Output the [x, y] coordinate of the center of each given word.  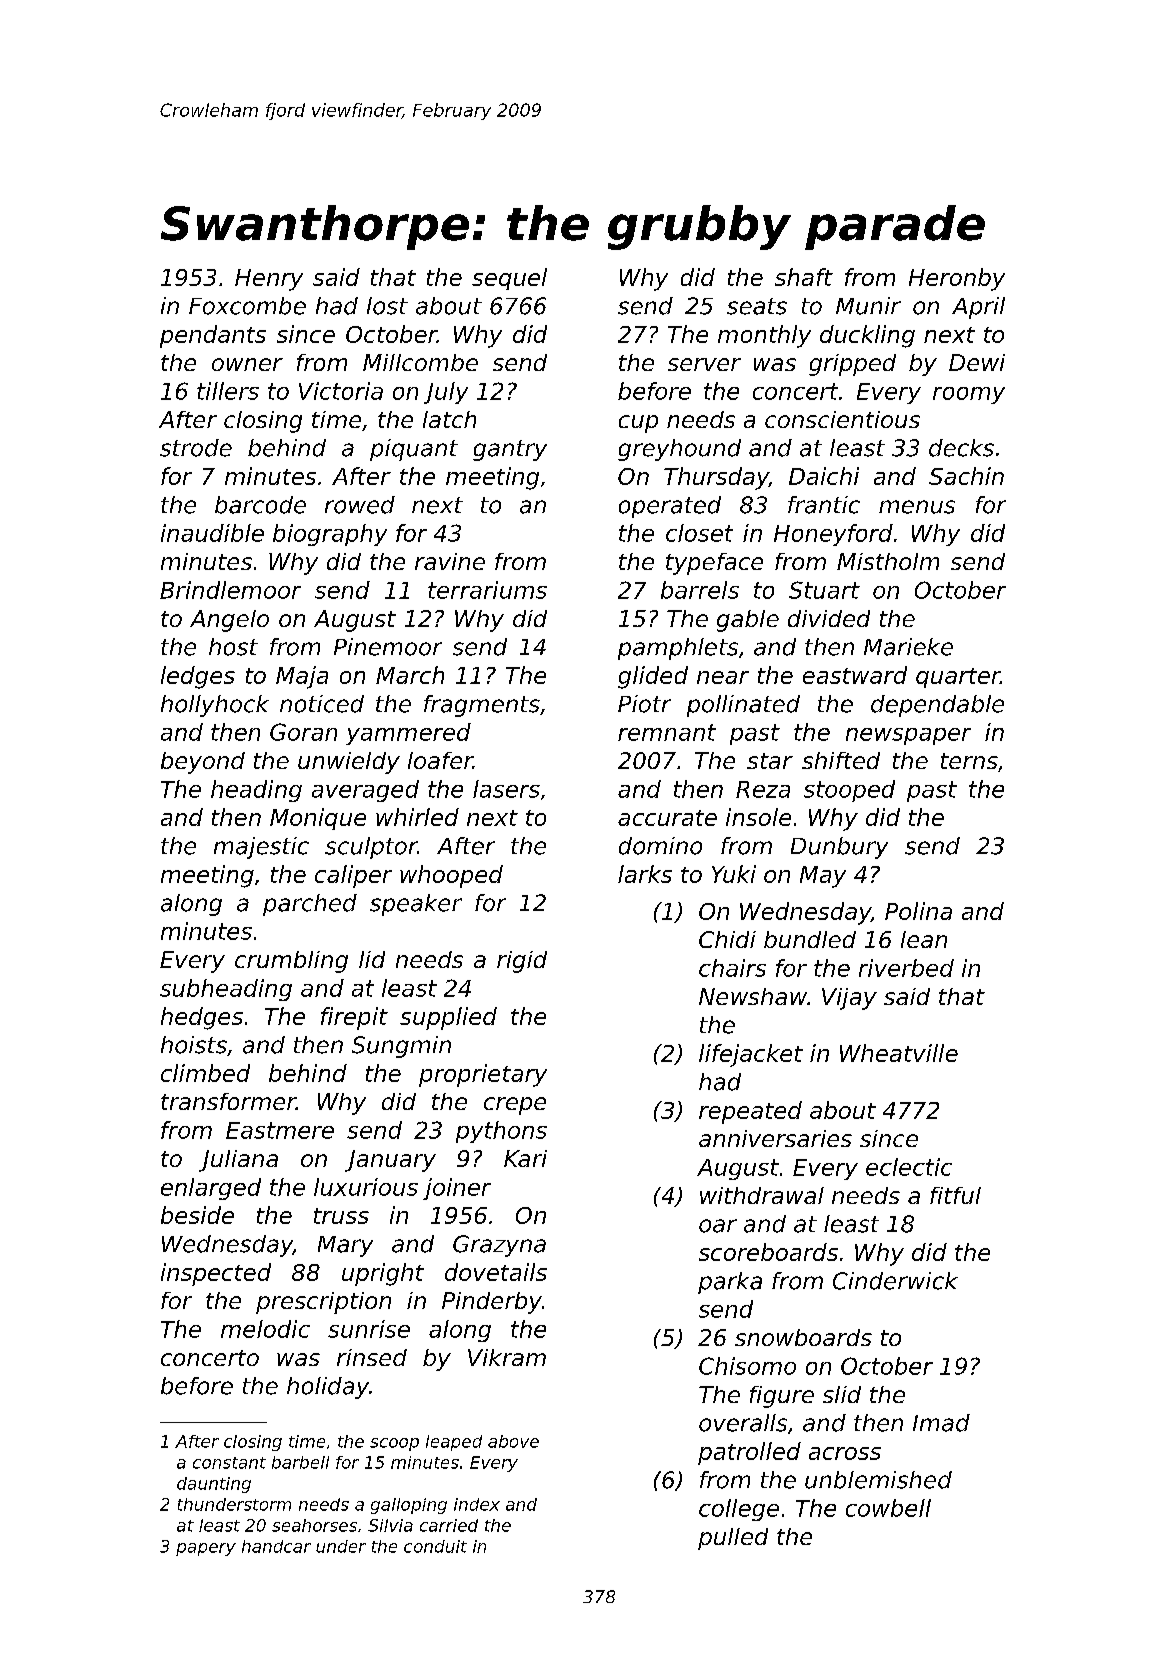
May [823, 877]
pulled [733, 1539]
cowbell [888, 1508]
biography [330, 535]
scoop [394, 1444]
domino [660, 846]
